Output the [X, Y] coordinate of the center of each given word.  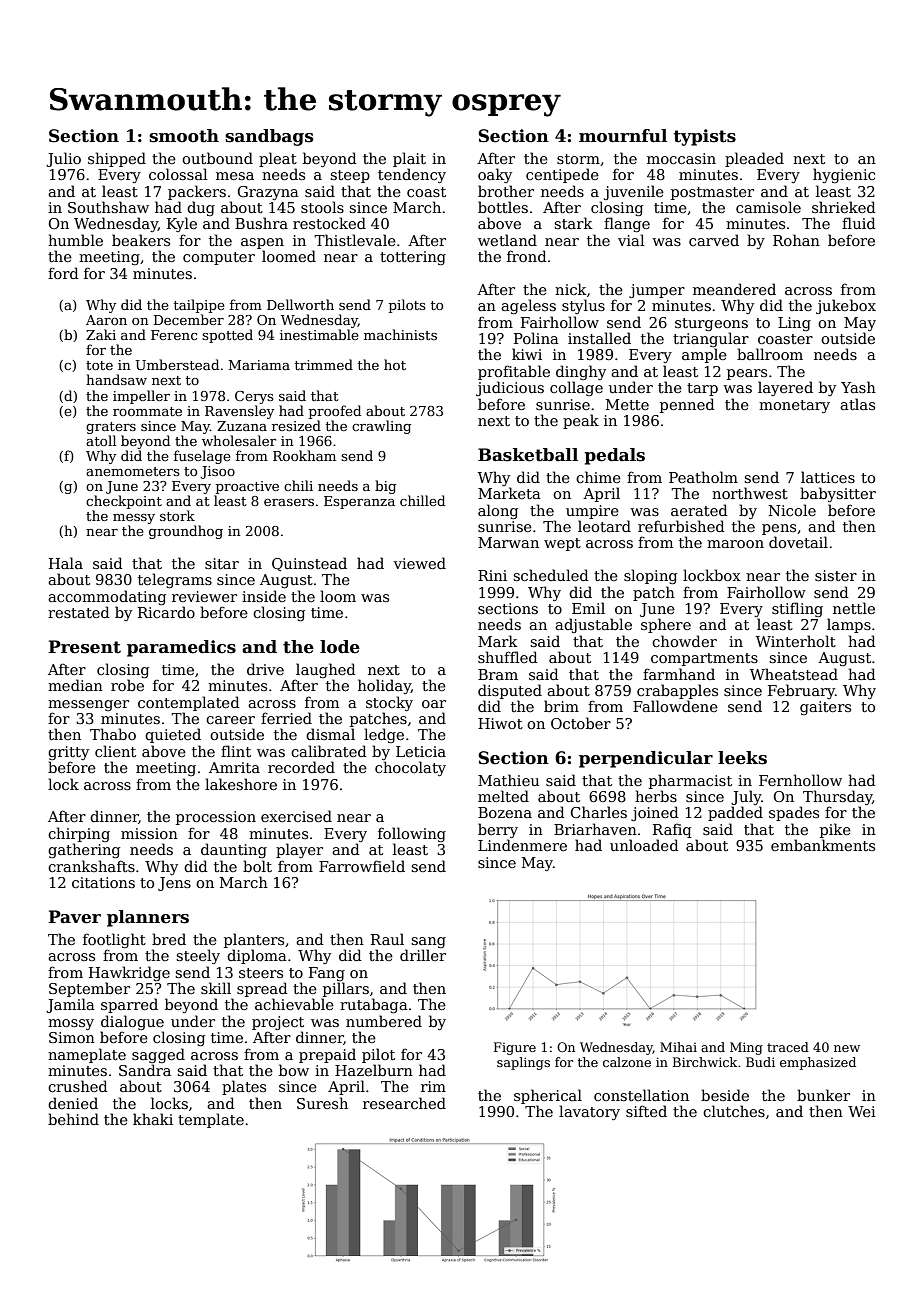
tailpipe [199, 306]
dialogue [132, 1022]
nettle [854, 608]
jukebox [846, 306]
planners [148, 918]
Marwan [508, 542]
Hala [66, 563]
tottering [413, 258]
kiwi [527, 354]
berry [498, 830]
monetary [794, 406]
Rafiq [672, 830]
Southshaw [108, 207]
